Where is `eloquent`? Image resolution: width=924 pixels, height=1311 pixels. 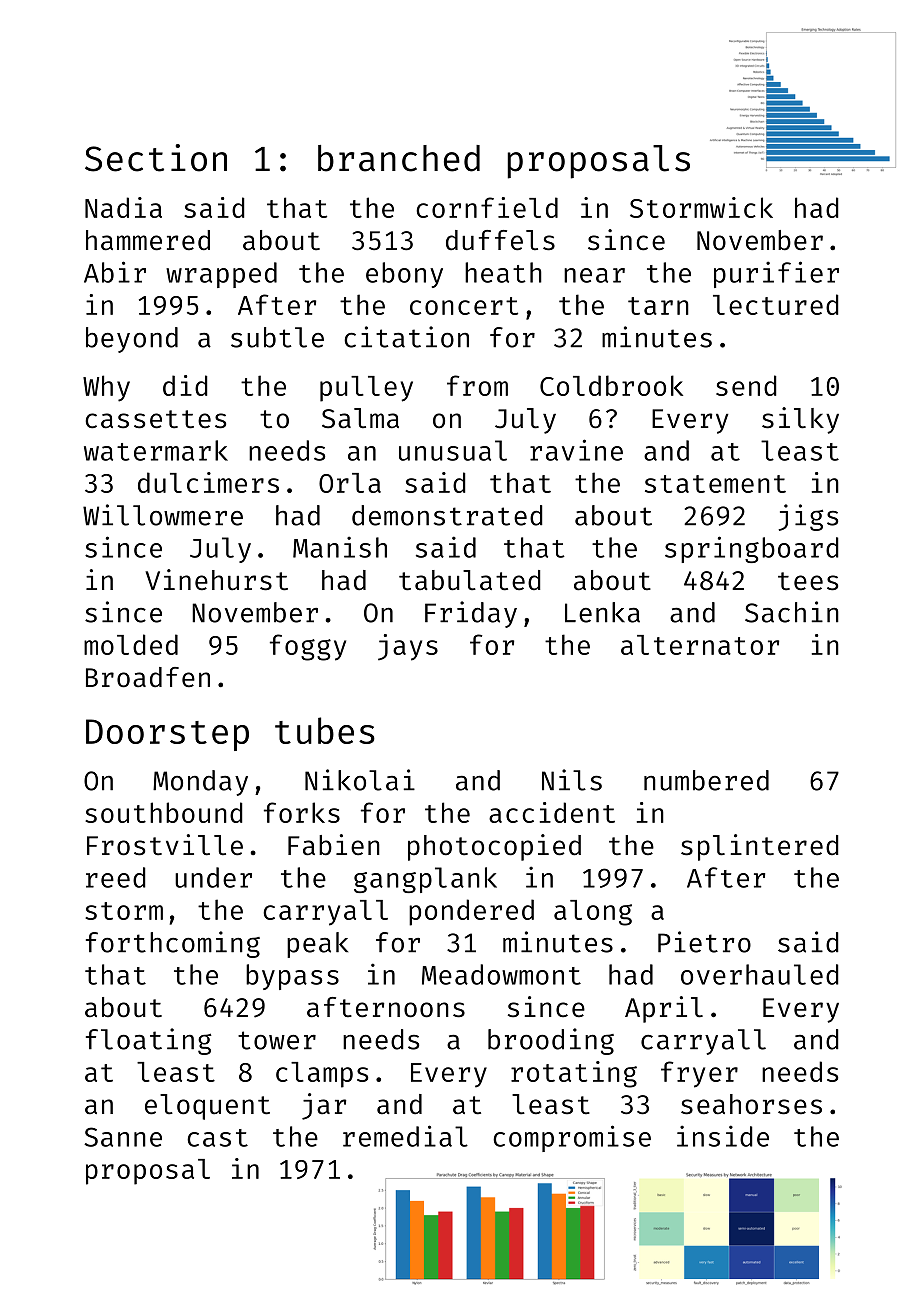 eloquent is located at coordinates (207, 1107).
